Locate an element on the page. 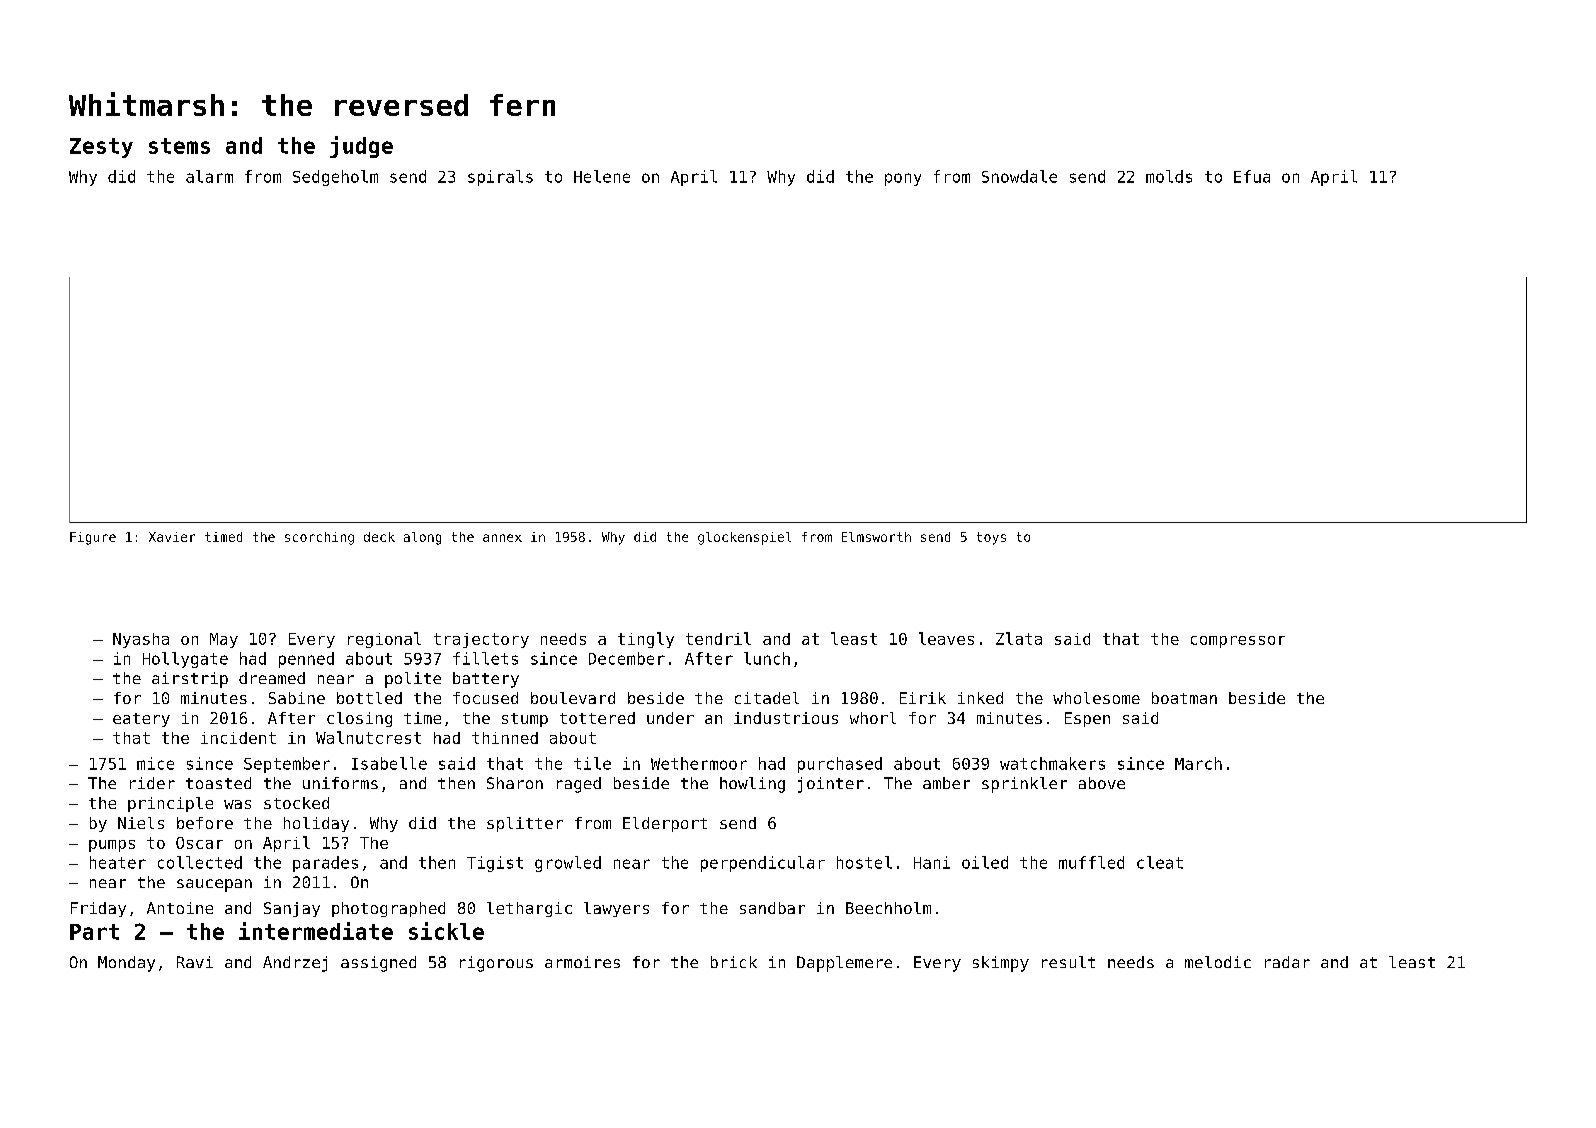  skimpy is located at coordinates (1001, 964).
